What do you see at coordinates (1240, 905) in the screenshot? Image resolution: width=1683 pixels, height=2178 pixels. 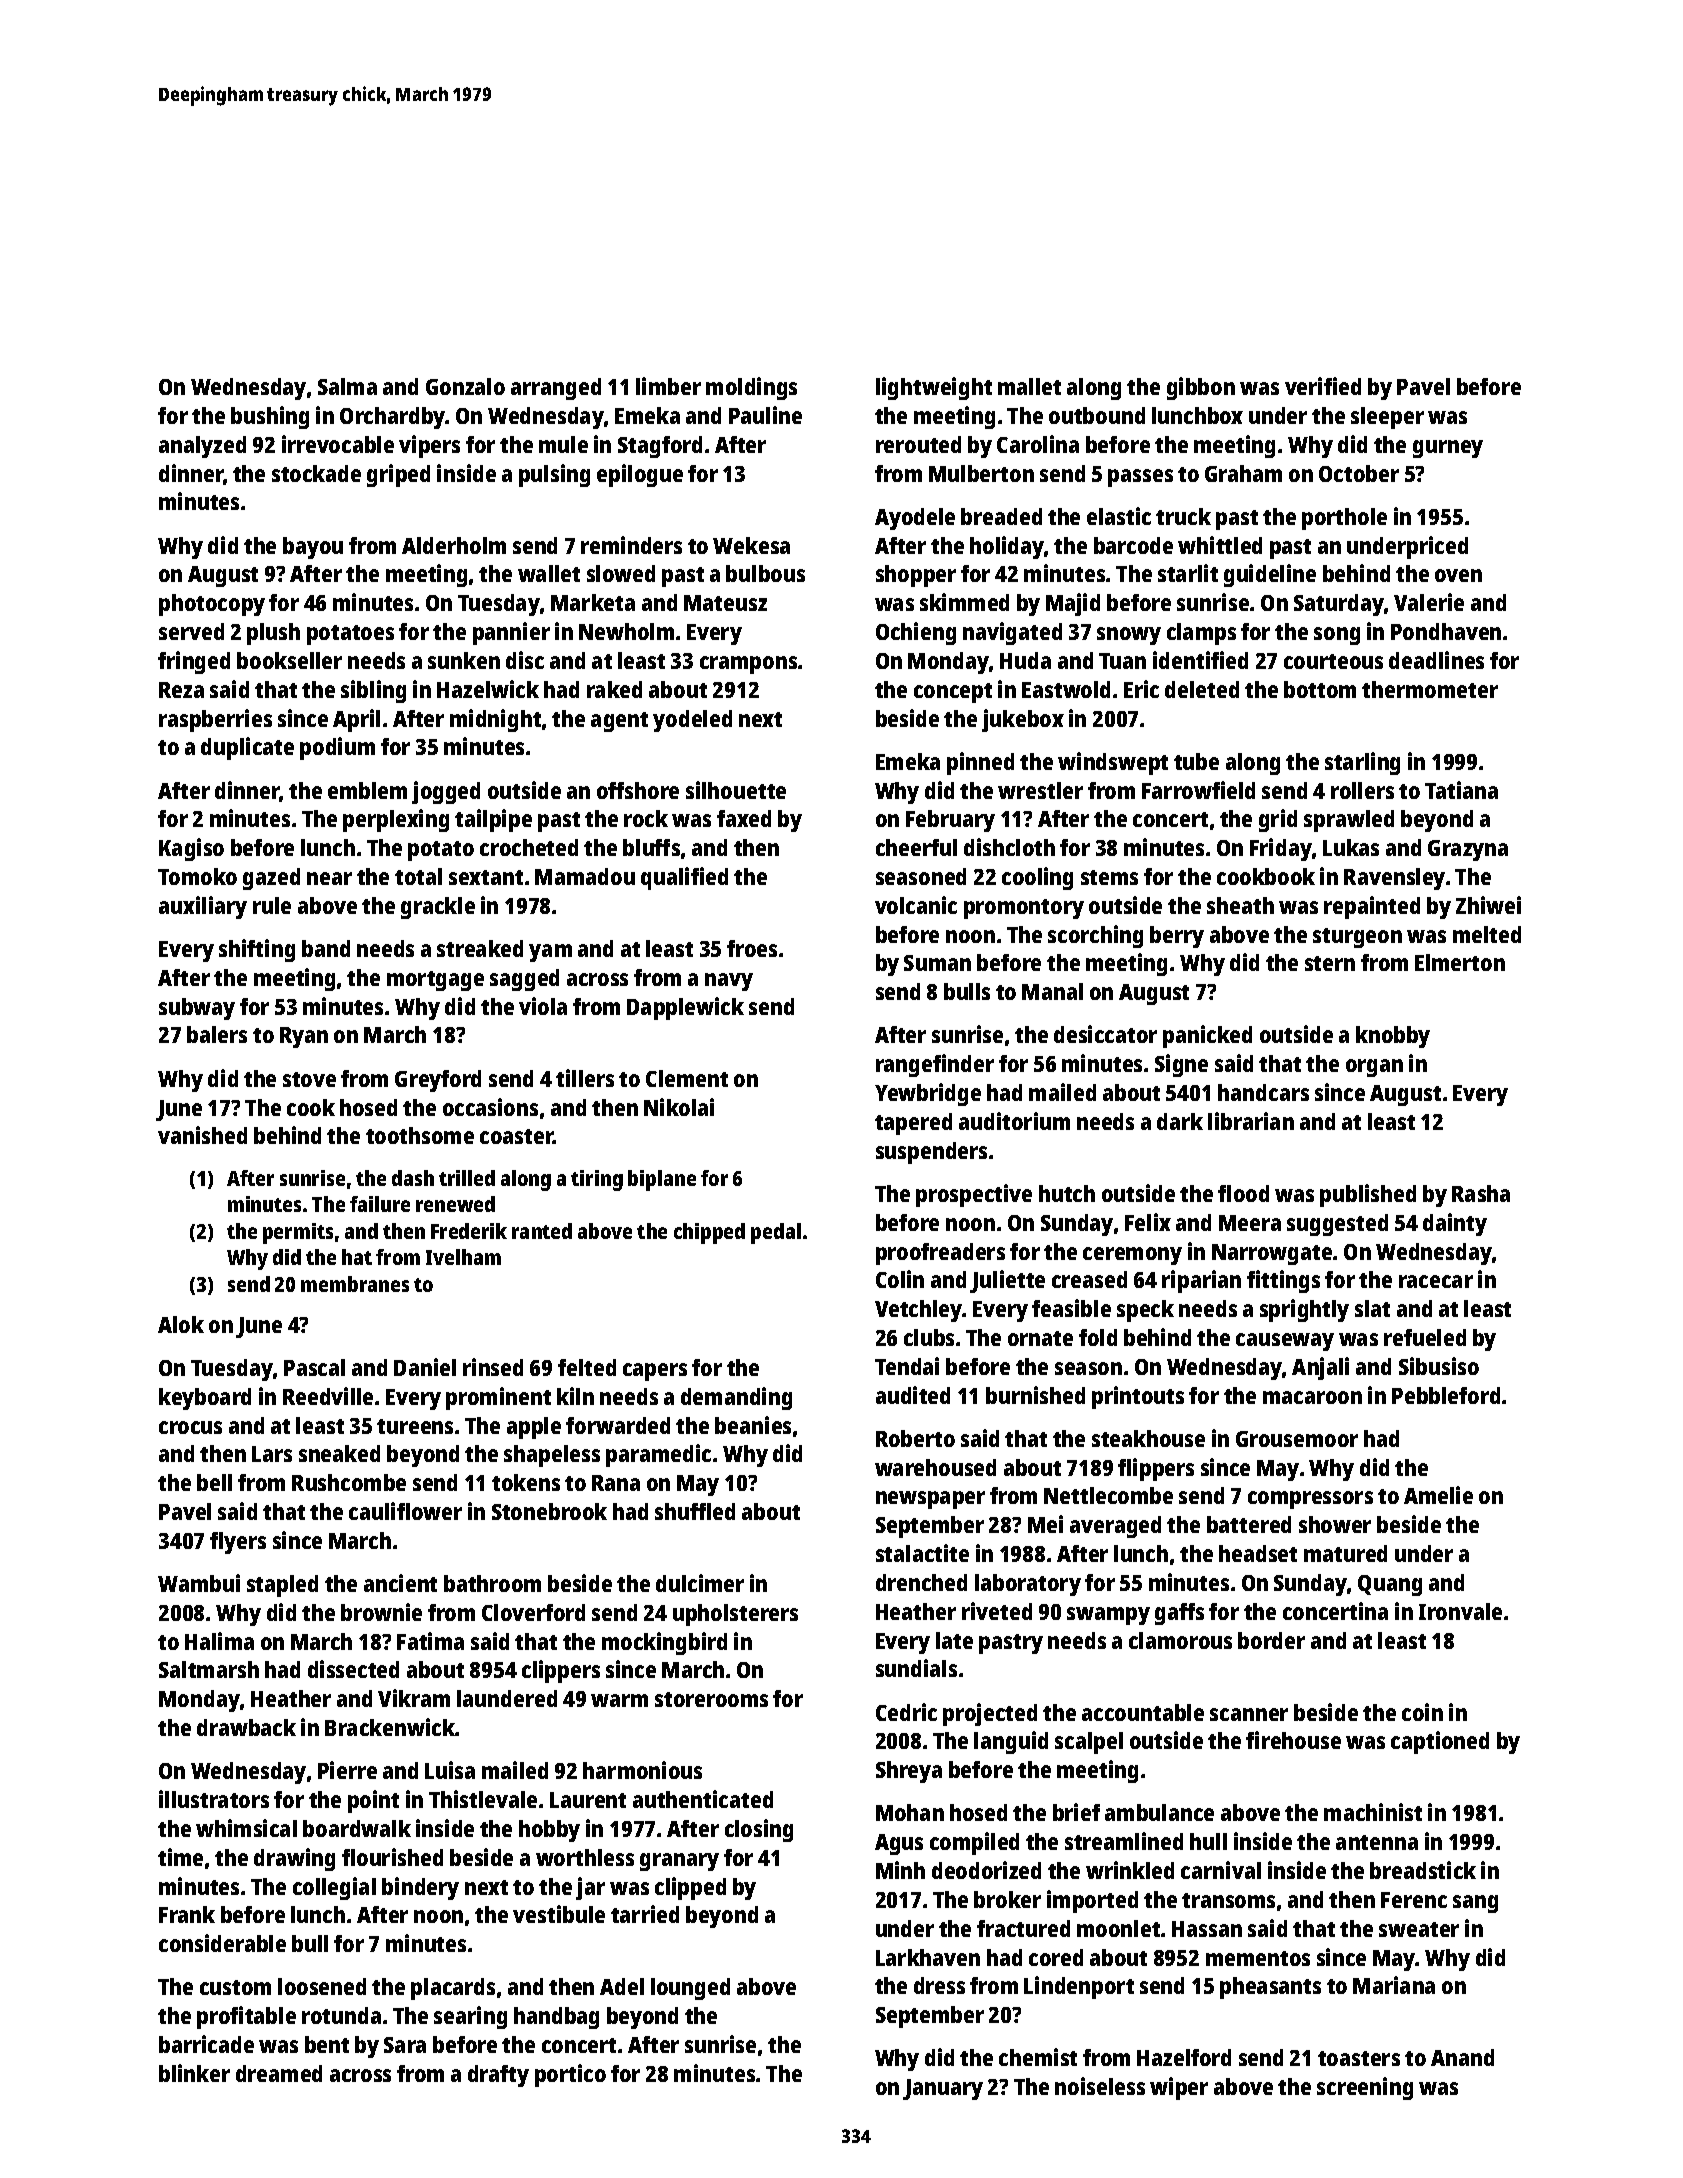 I see `sheath` at bounding box center [1240, 905].
